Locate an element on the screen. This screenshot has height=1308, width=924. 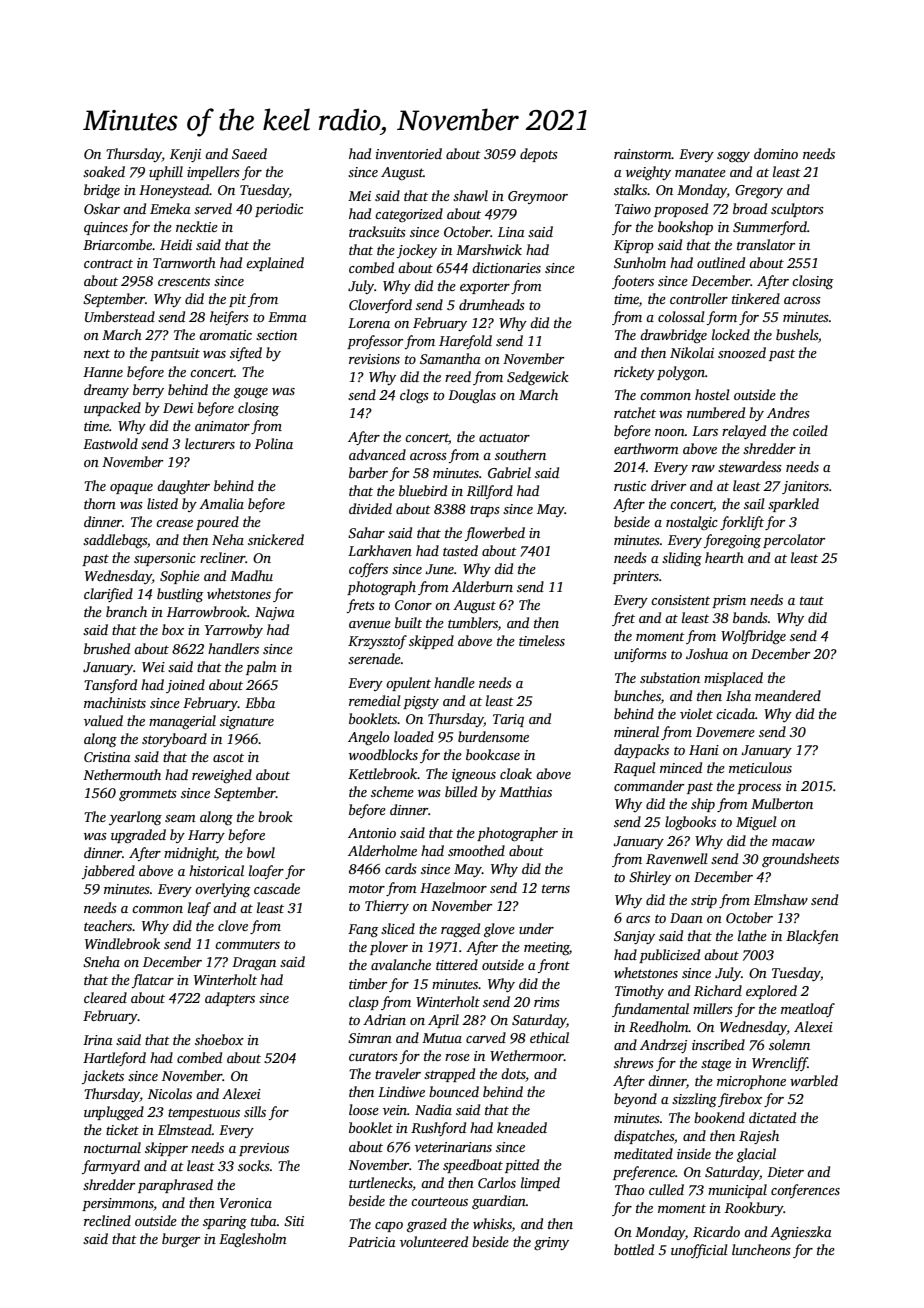
Kiprop is located at coordinates (634, 246).
